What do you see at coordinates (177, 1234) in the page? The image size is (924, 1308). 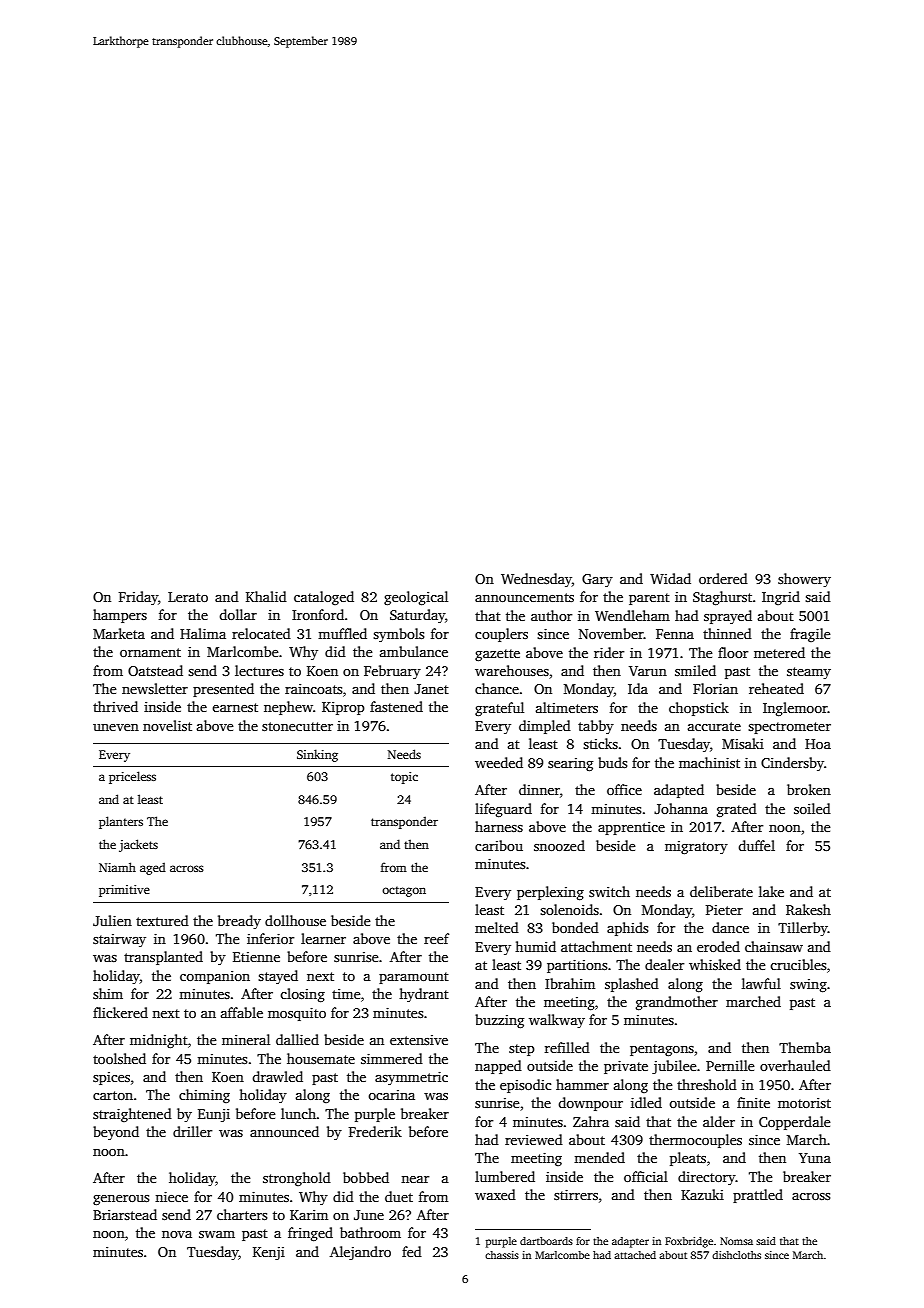 I see `nova` at bounding box center [177, 1234].
